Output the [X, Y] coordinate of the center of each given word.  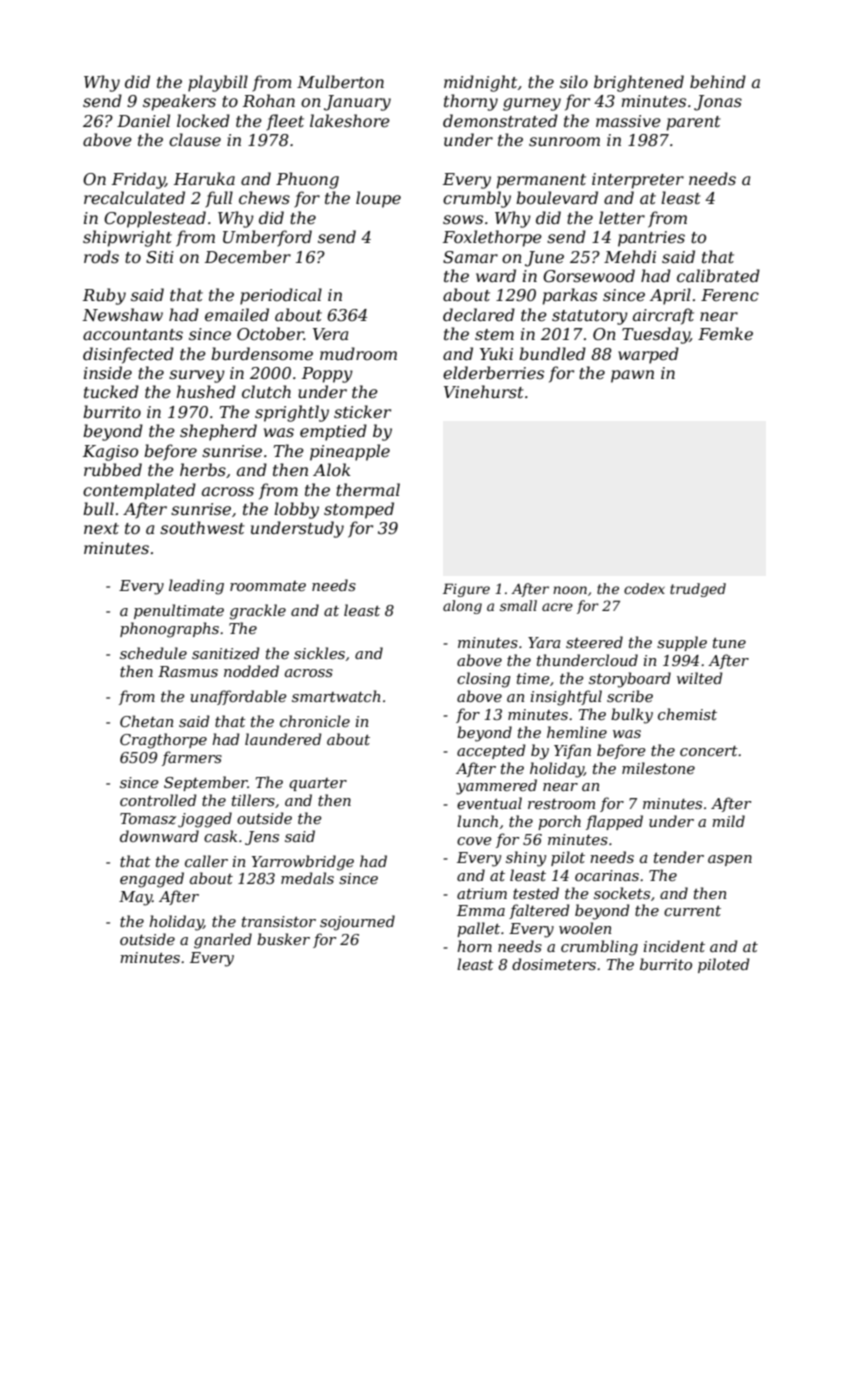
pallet [478, 929]
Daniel [143, 120]
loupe [378, 199]
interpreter [638, 181]
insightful [566, 698]
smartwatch [336, 696]
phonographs [169, 630]
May [135, 898]
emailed [237, 314]
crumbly [477, 199]
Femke [725, 333]
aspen [730, 860]
